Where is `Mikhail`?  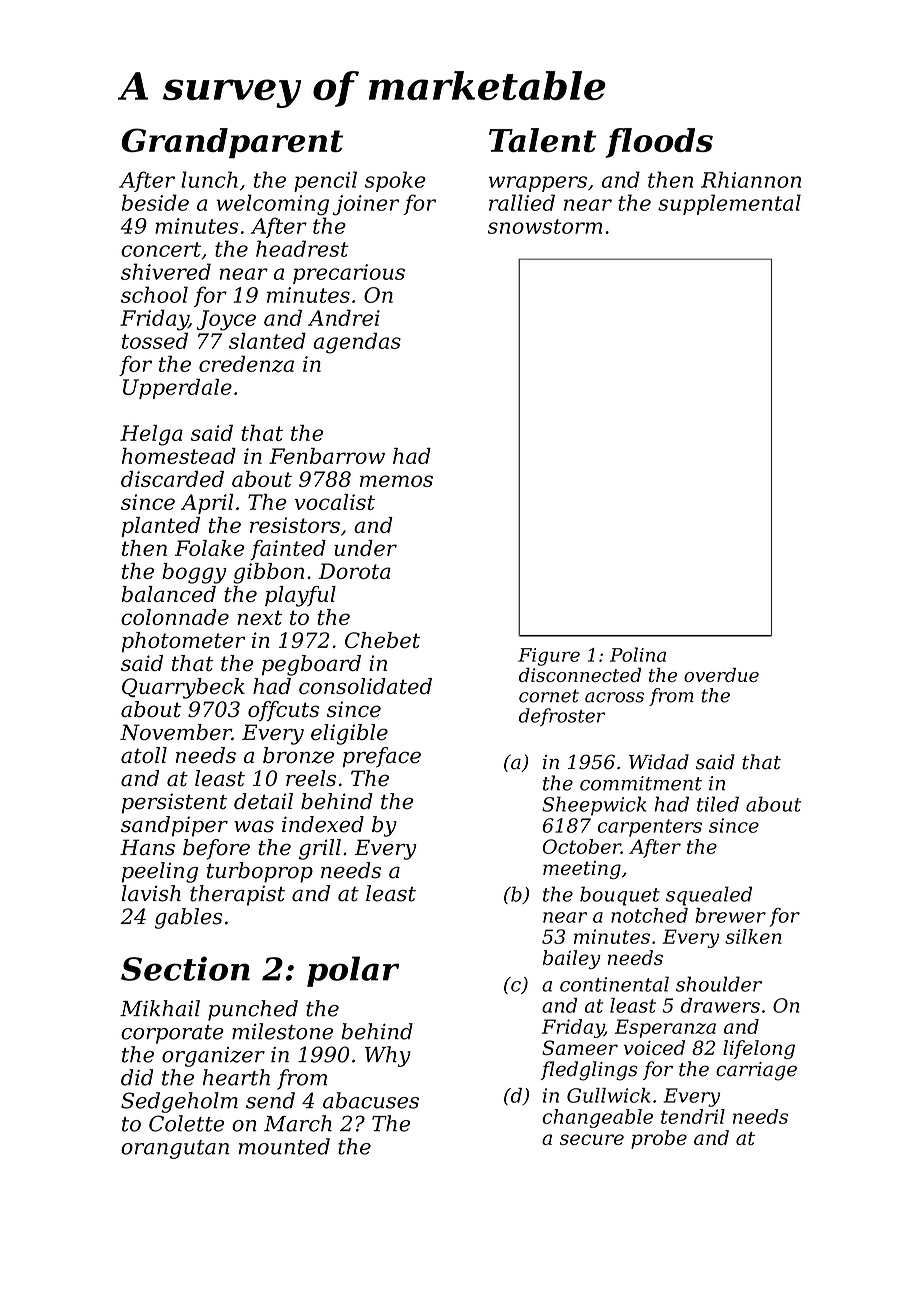 Mikhail is located at coordinates (160, 1008).
